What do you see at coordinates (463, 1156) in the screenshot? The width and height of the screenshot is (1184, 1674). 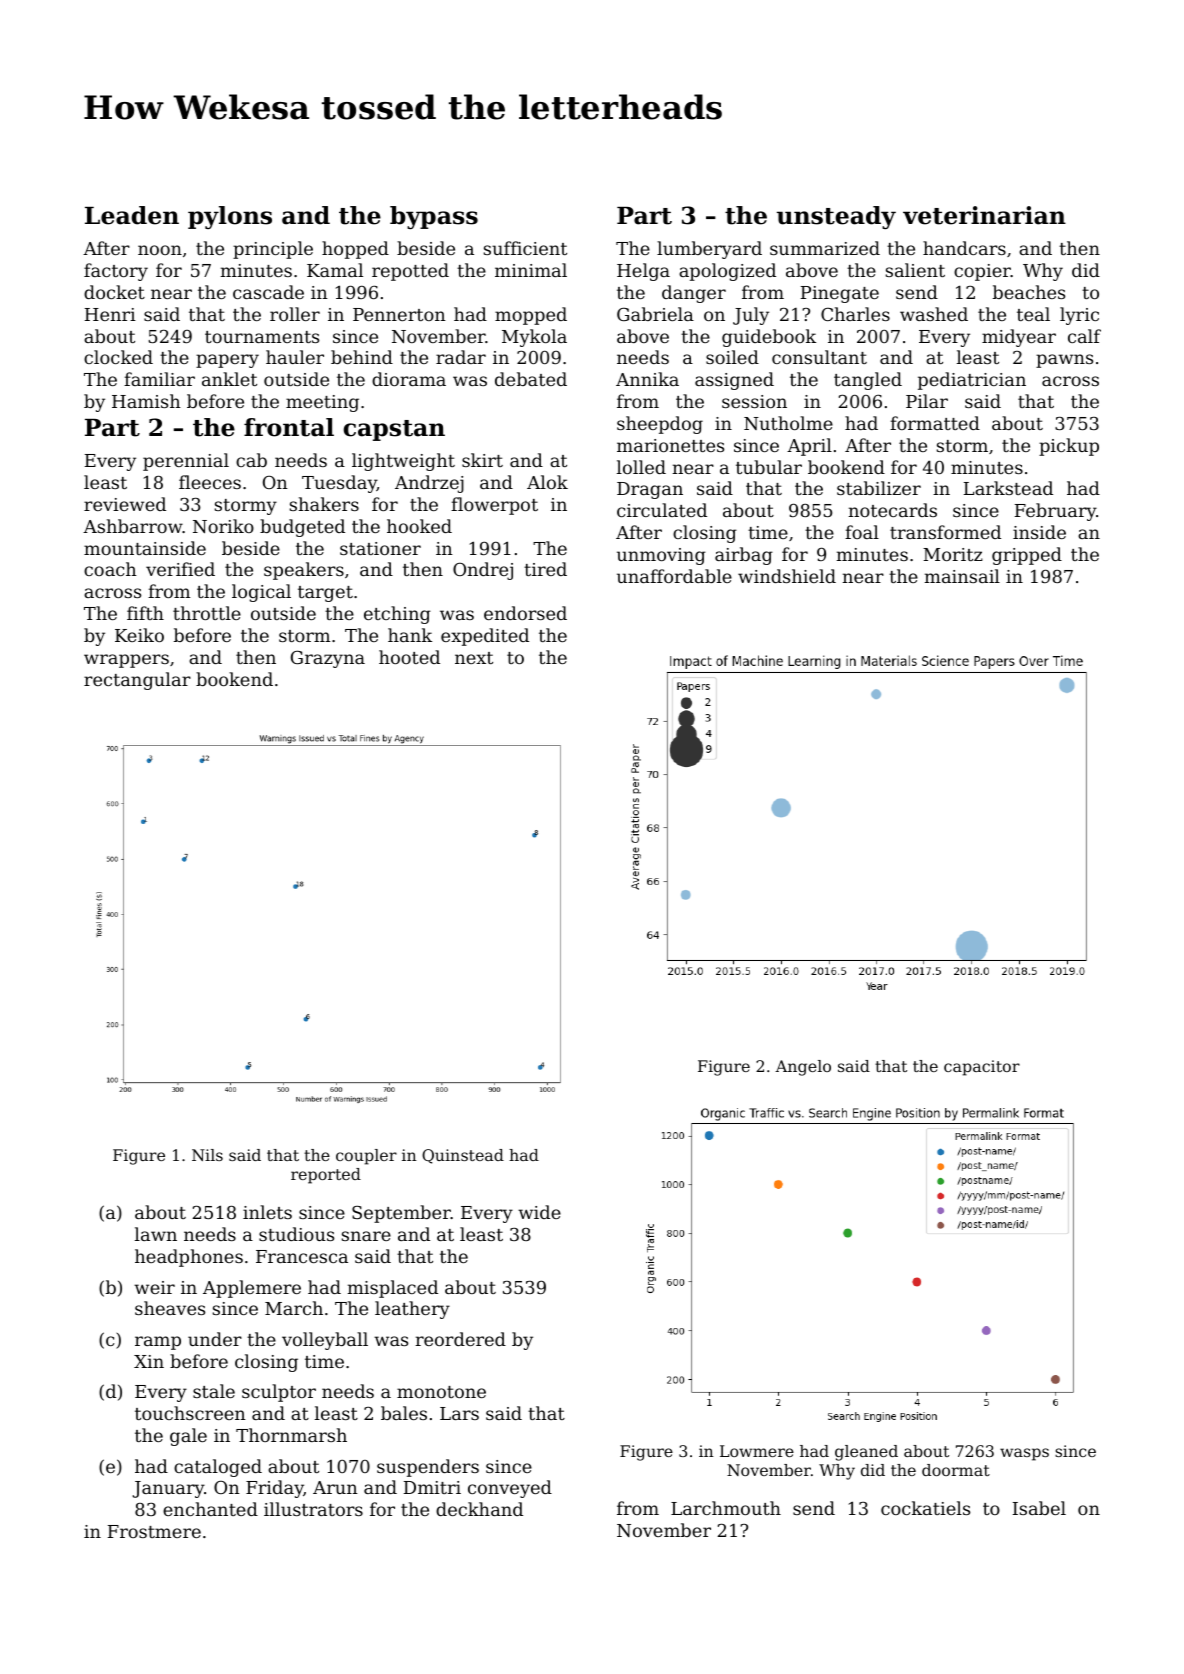 I see `Quinstead` at bounding box center [463, 1156].
